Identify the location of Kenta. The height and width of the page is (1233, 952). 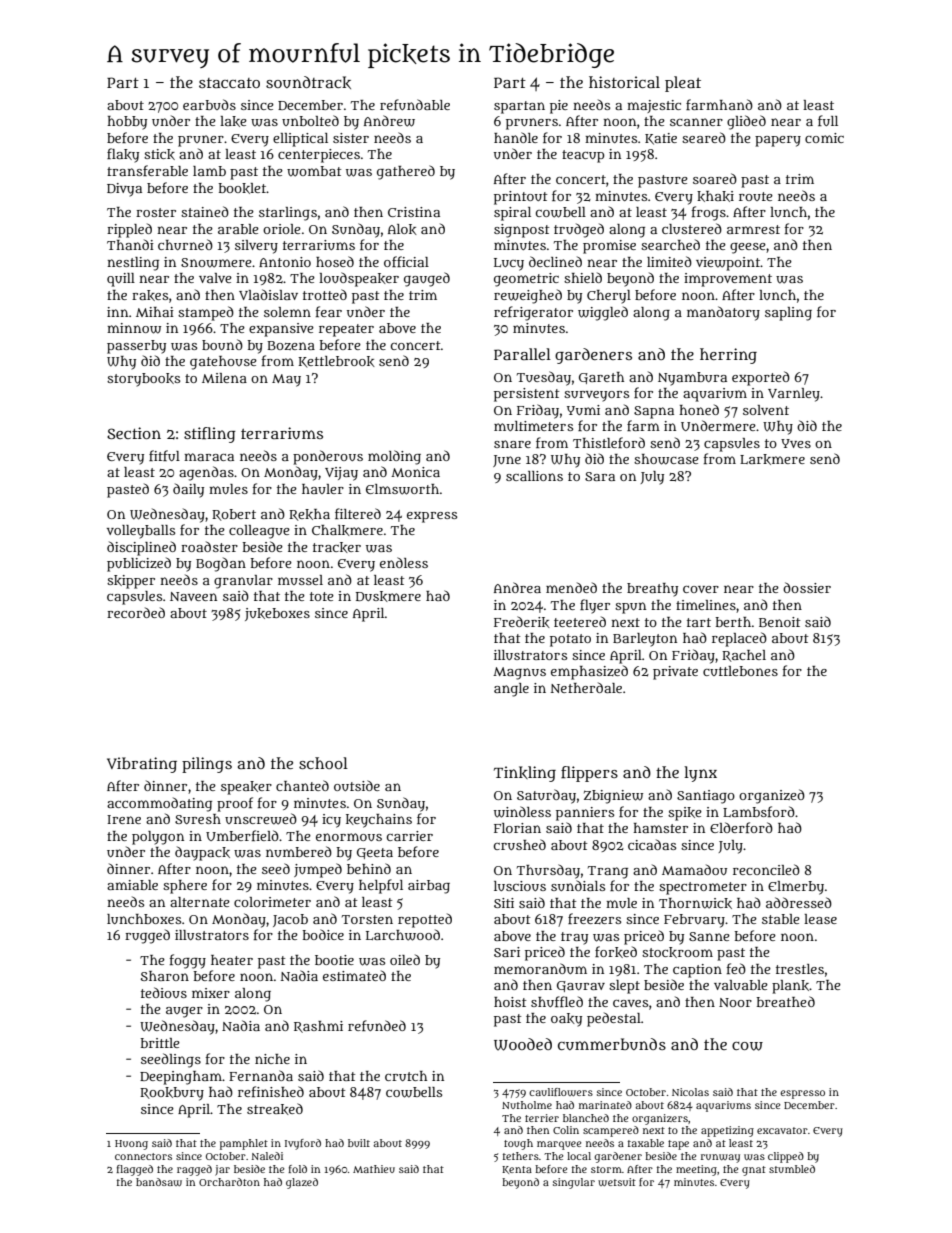
(517, 1170).
